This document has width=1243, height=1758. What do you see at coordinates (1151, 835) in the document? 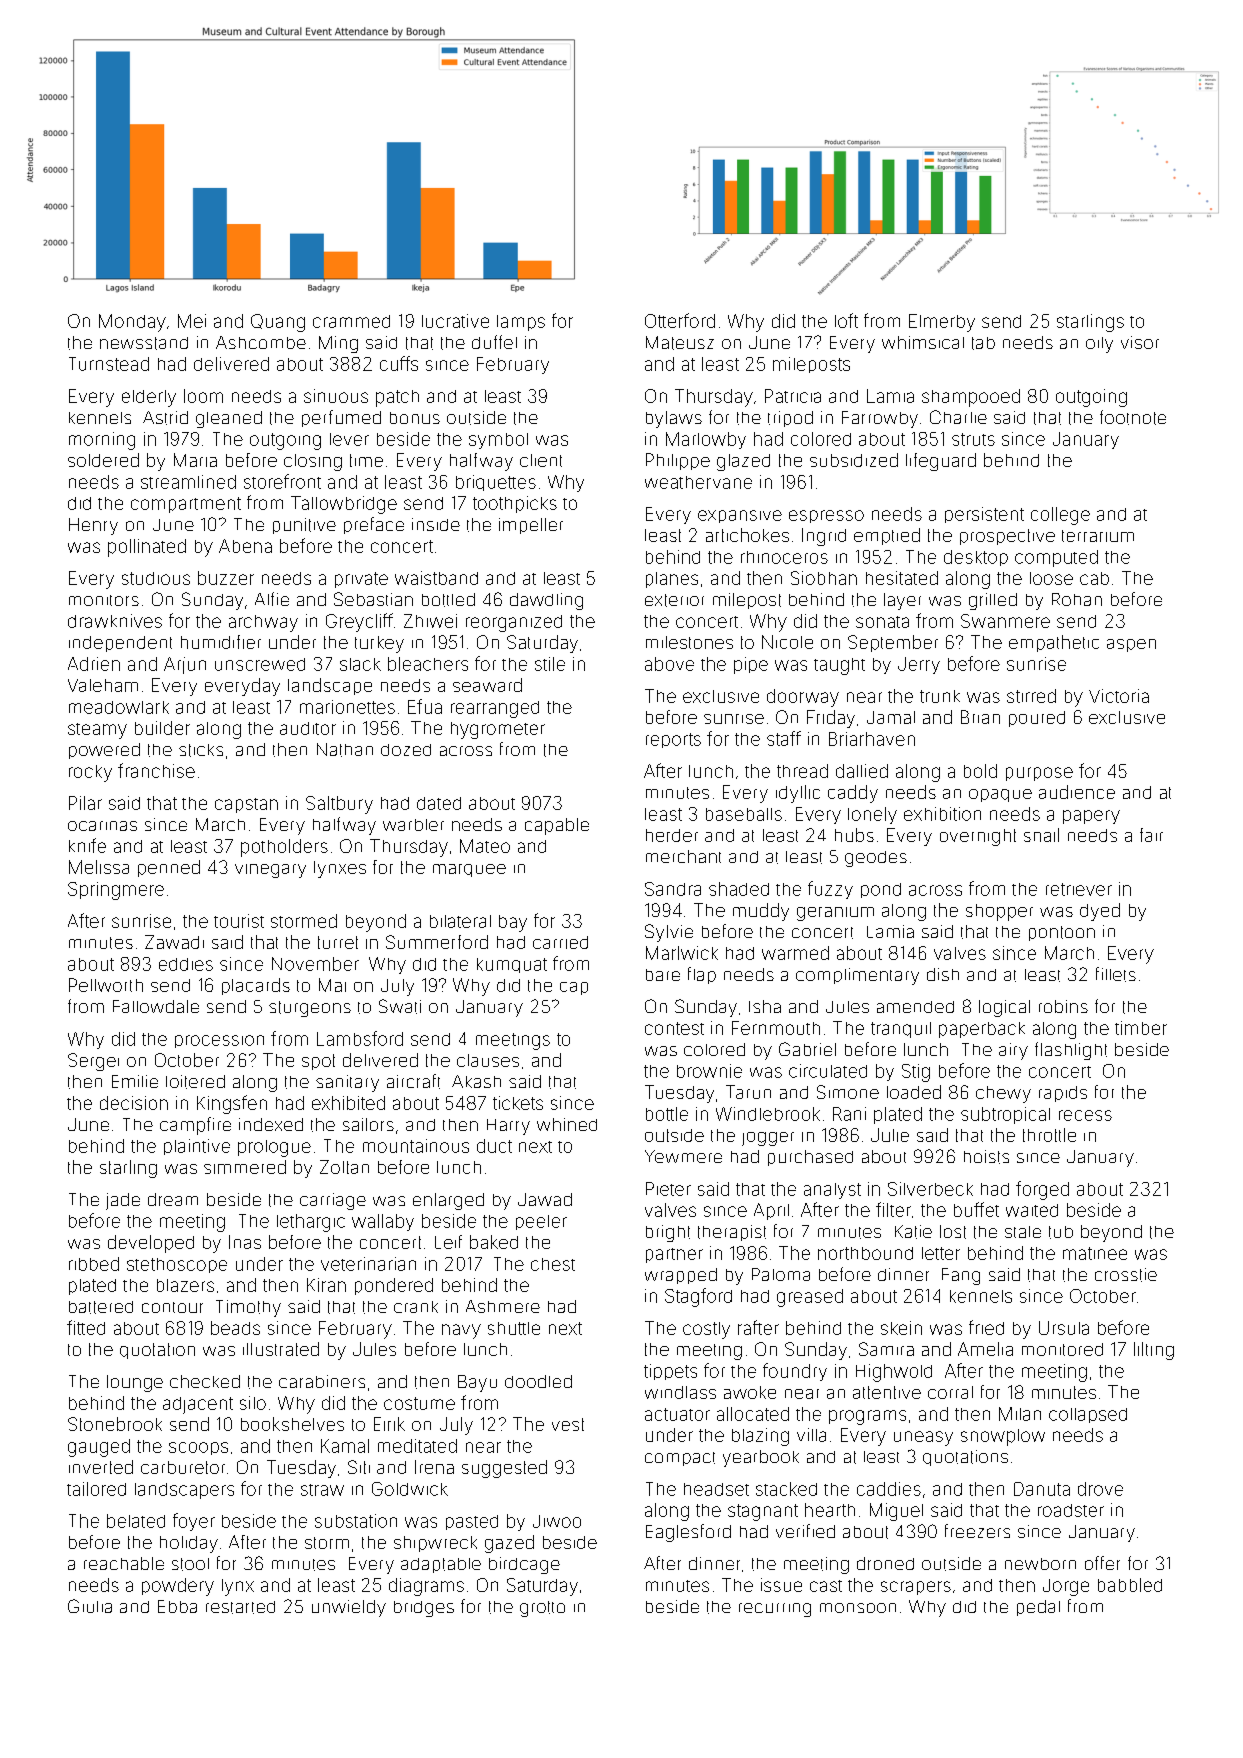
I see `fair` at bounding box center [1151, 835].
